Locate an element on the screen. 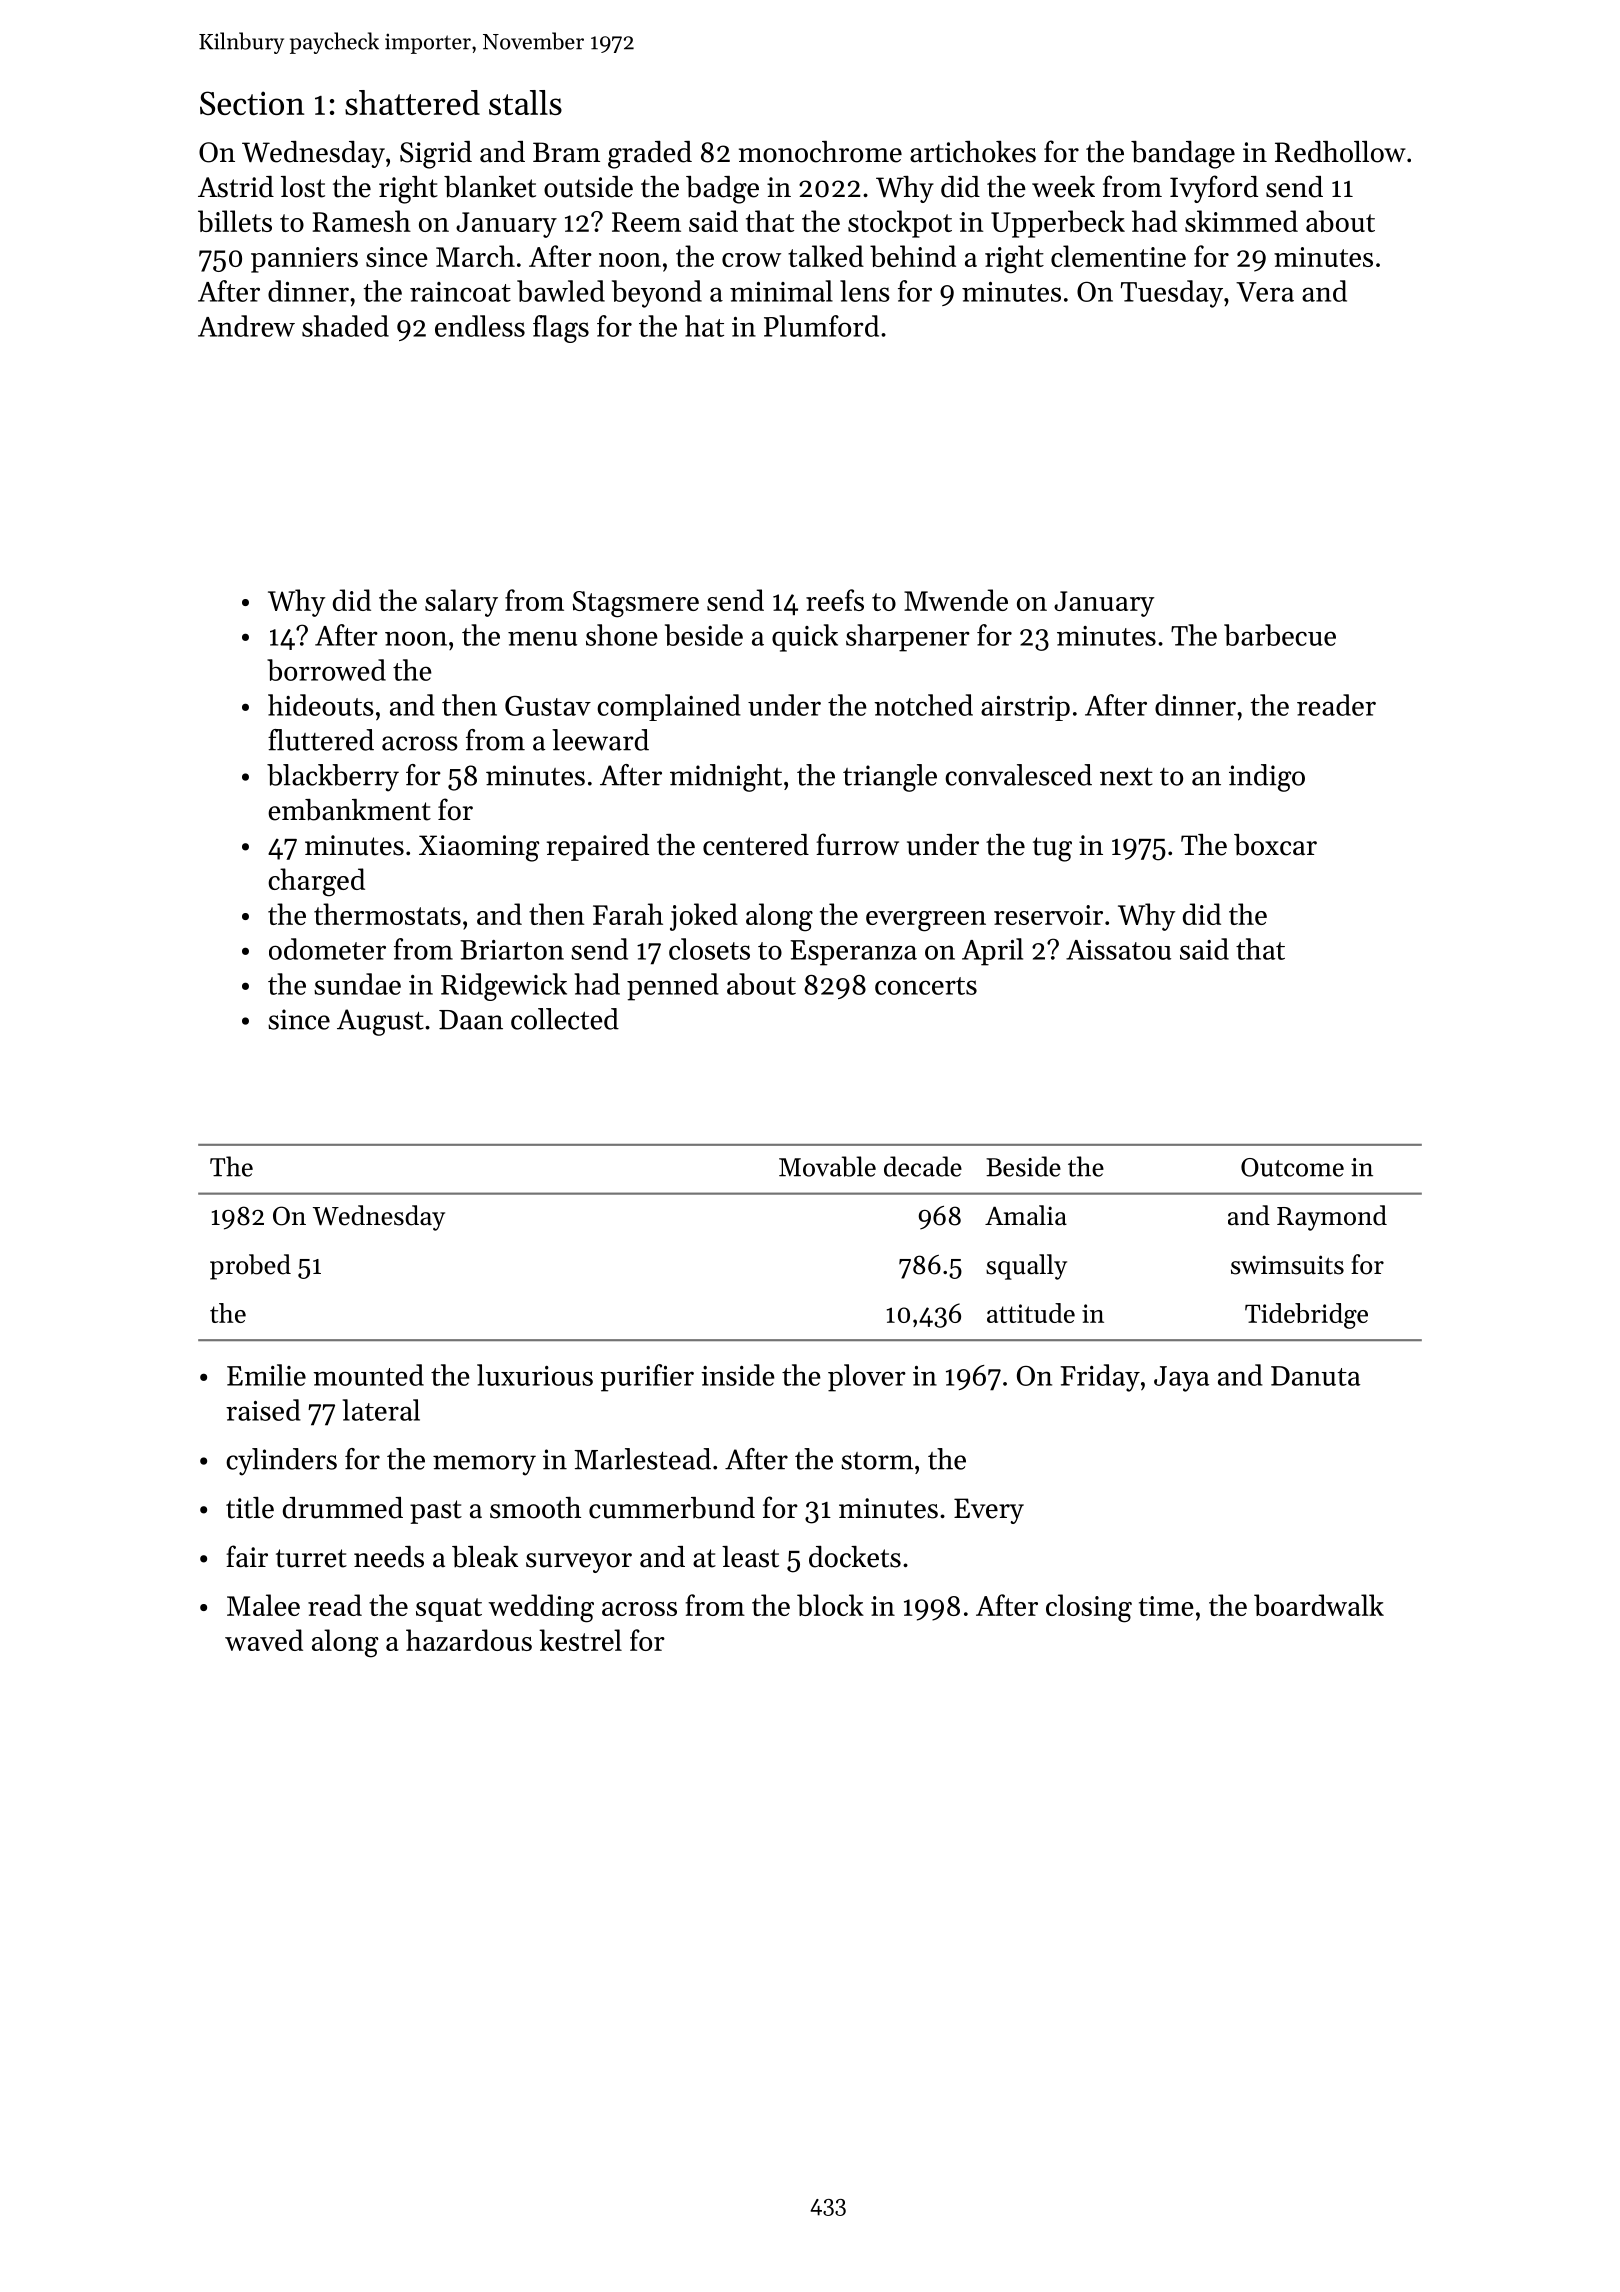  block is located at coordinates (830, 1605).
